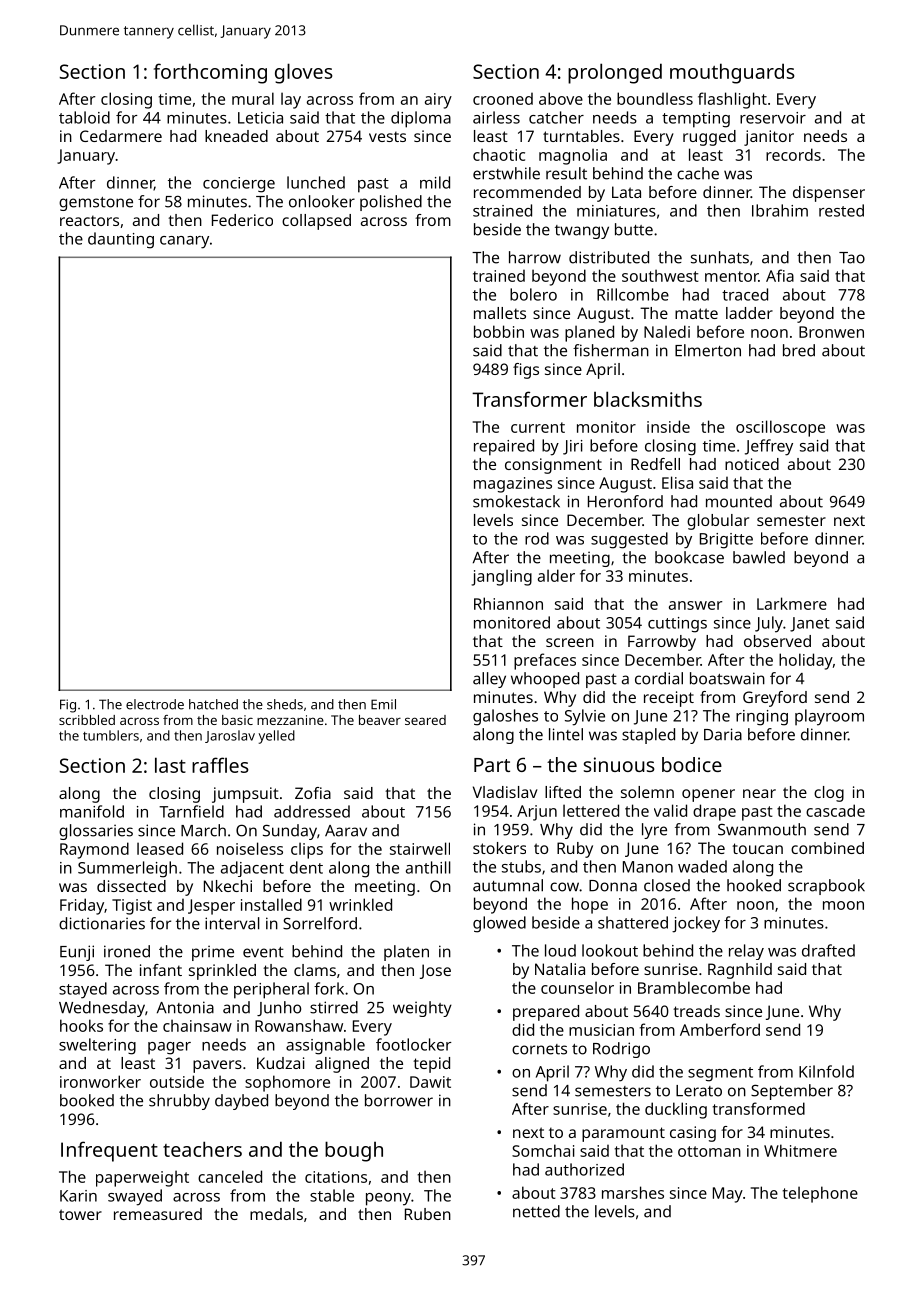  Describe the element at coordinates (102, 1009) in the image. I see `Wednesday` at that location.
